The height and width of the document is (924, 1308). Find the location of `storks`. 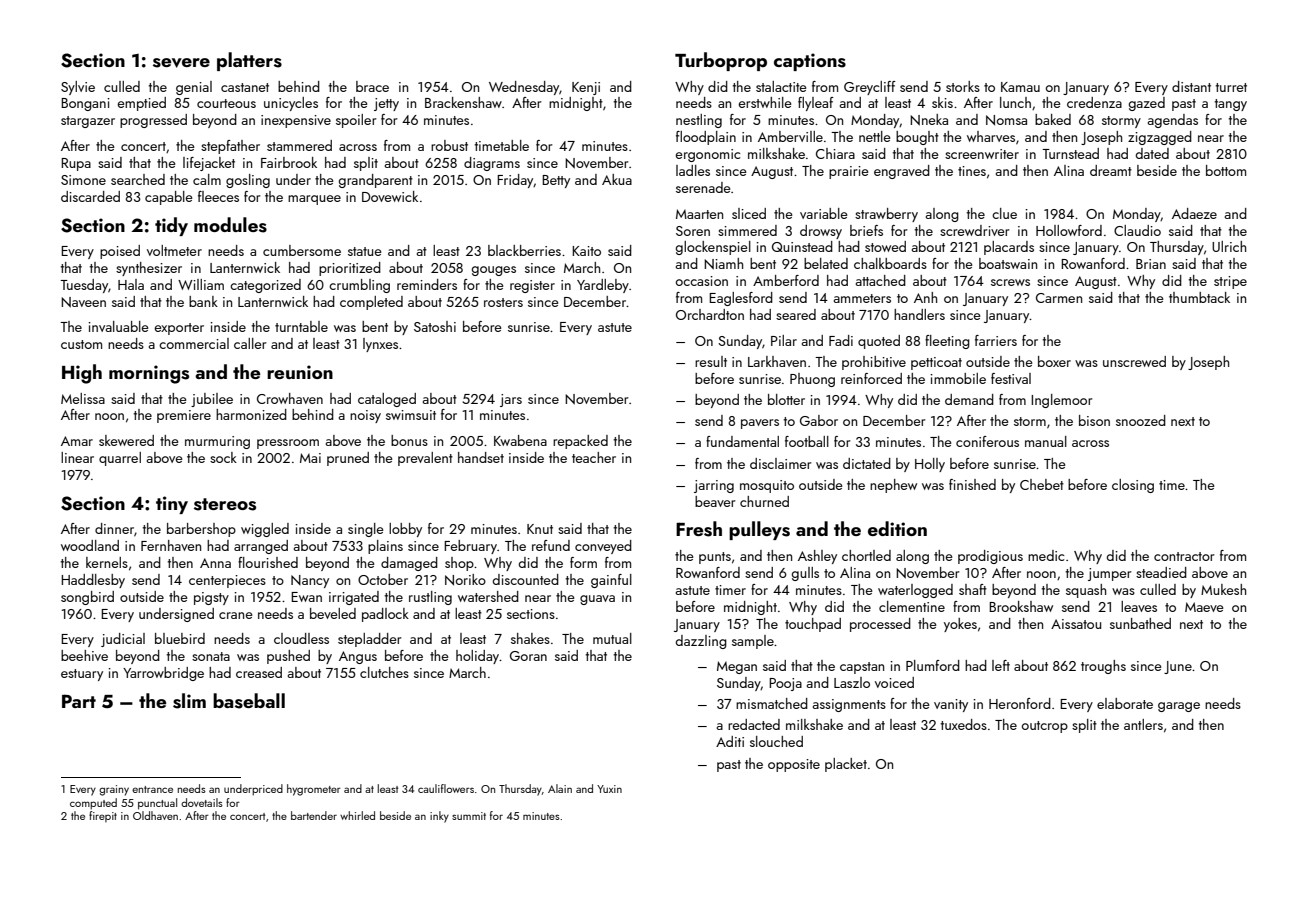

storks is located at coordinates (963, 86).
